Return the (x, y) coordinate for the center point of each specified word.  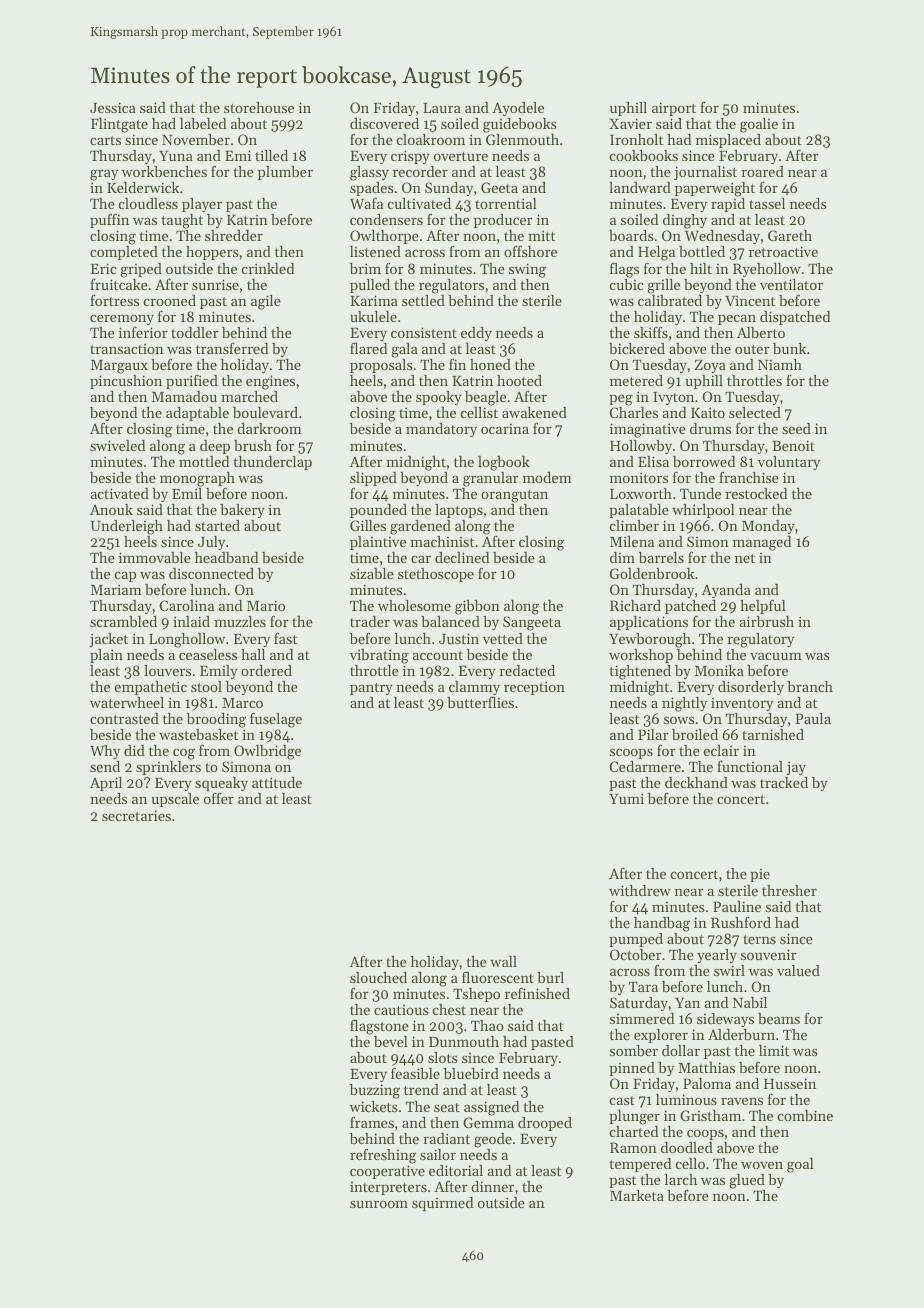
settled (423, 300)
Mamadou (184, 396)
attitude (277, 782)
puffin (109, 220)
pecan (737, 319)
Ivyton (673, 398)
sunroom (379, 1204)
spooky (439, 398)
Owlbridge (267, 752)
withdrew (640, 890)
